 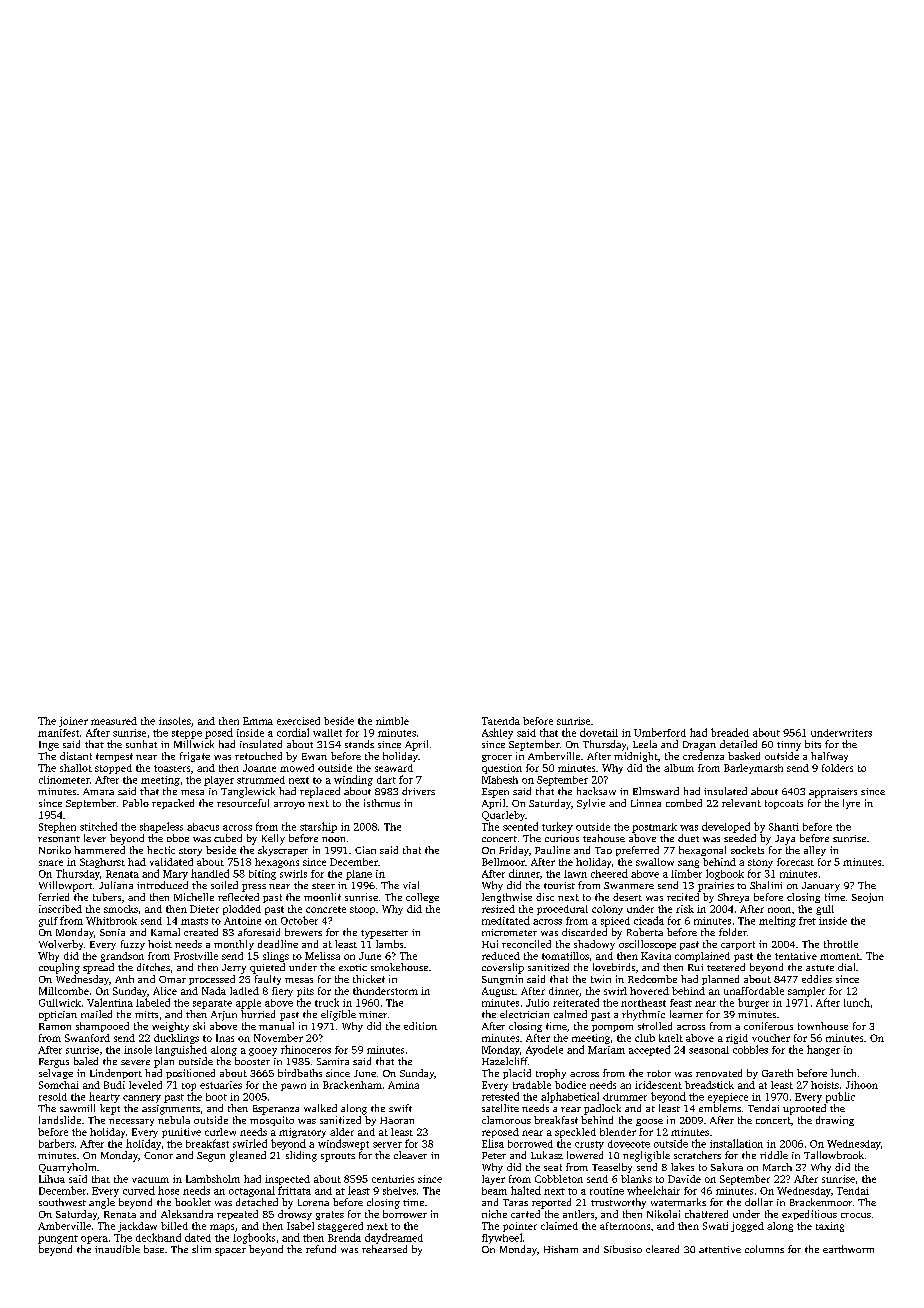 I want to click on retouched, so click(x=258, y=756).
